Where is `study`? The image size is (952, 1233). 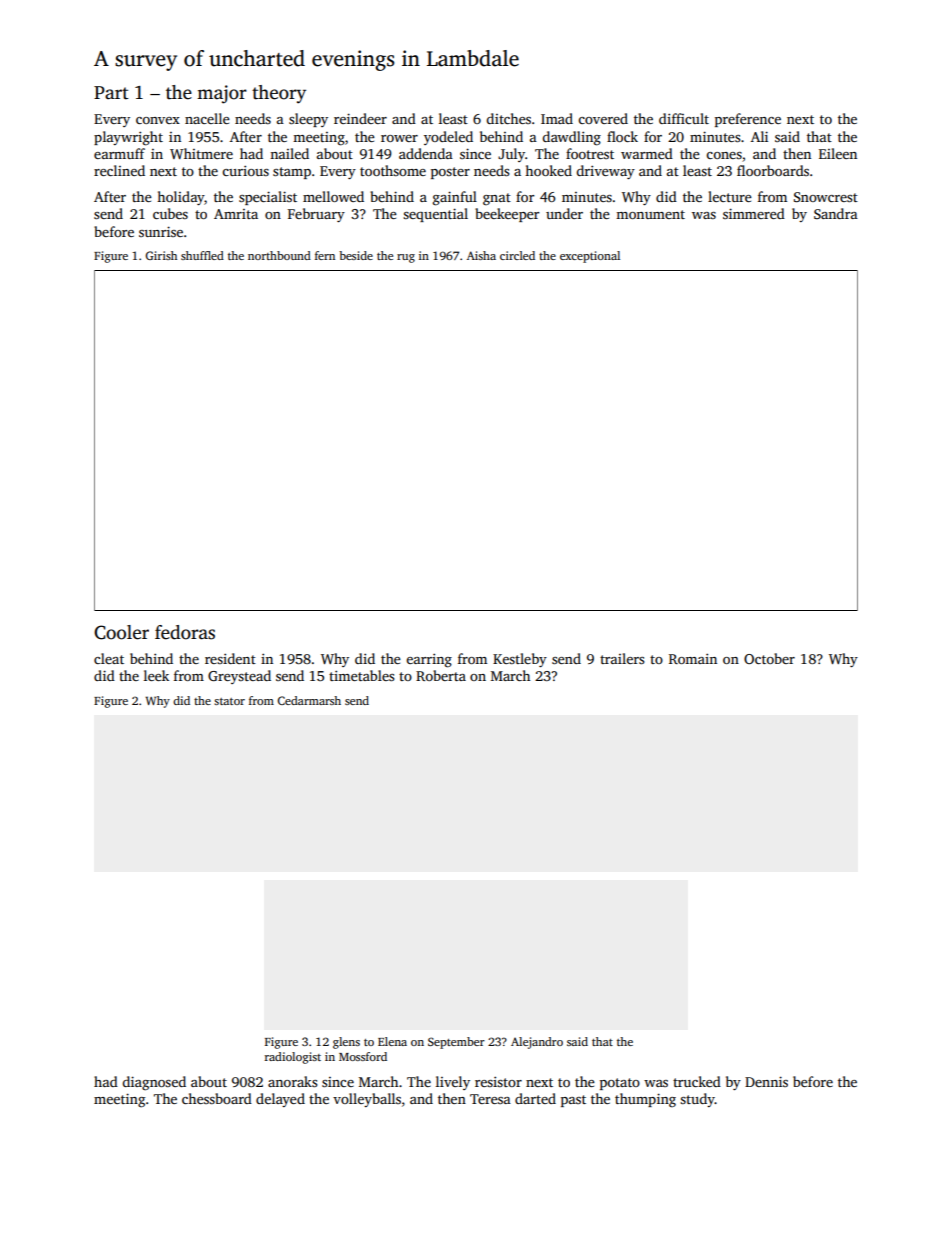 study is located at coordinates (697, 1100).
